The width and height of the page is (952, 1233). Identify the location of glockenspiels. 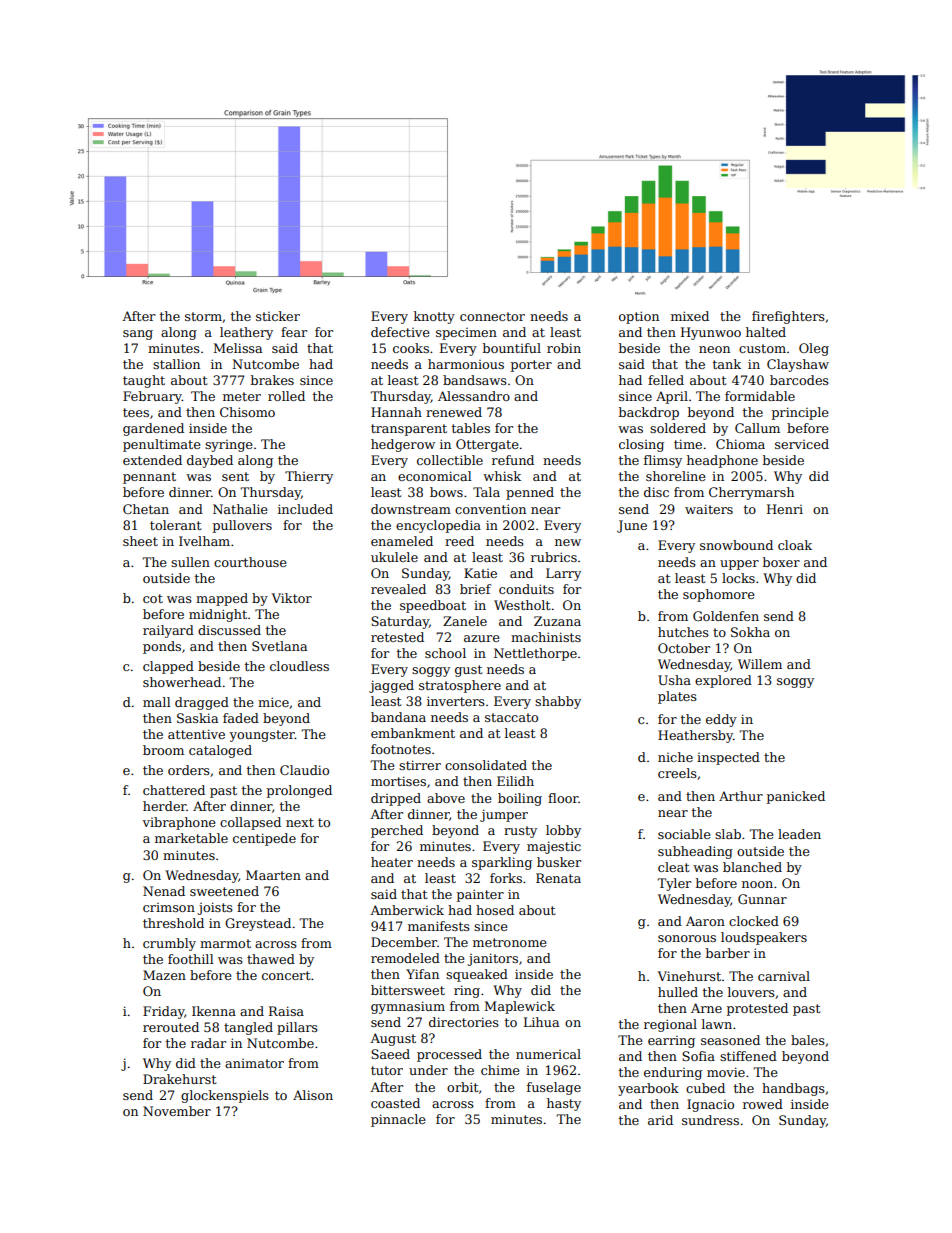
(225, 1096).
